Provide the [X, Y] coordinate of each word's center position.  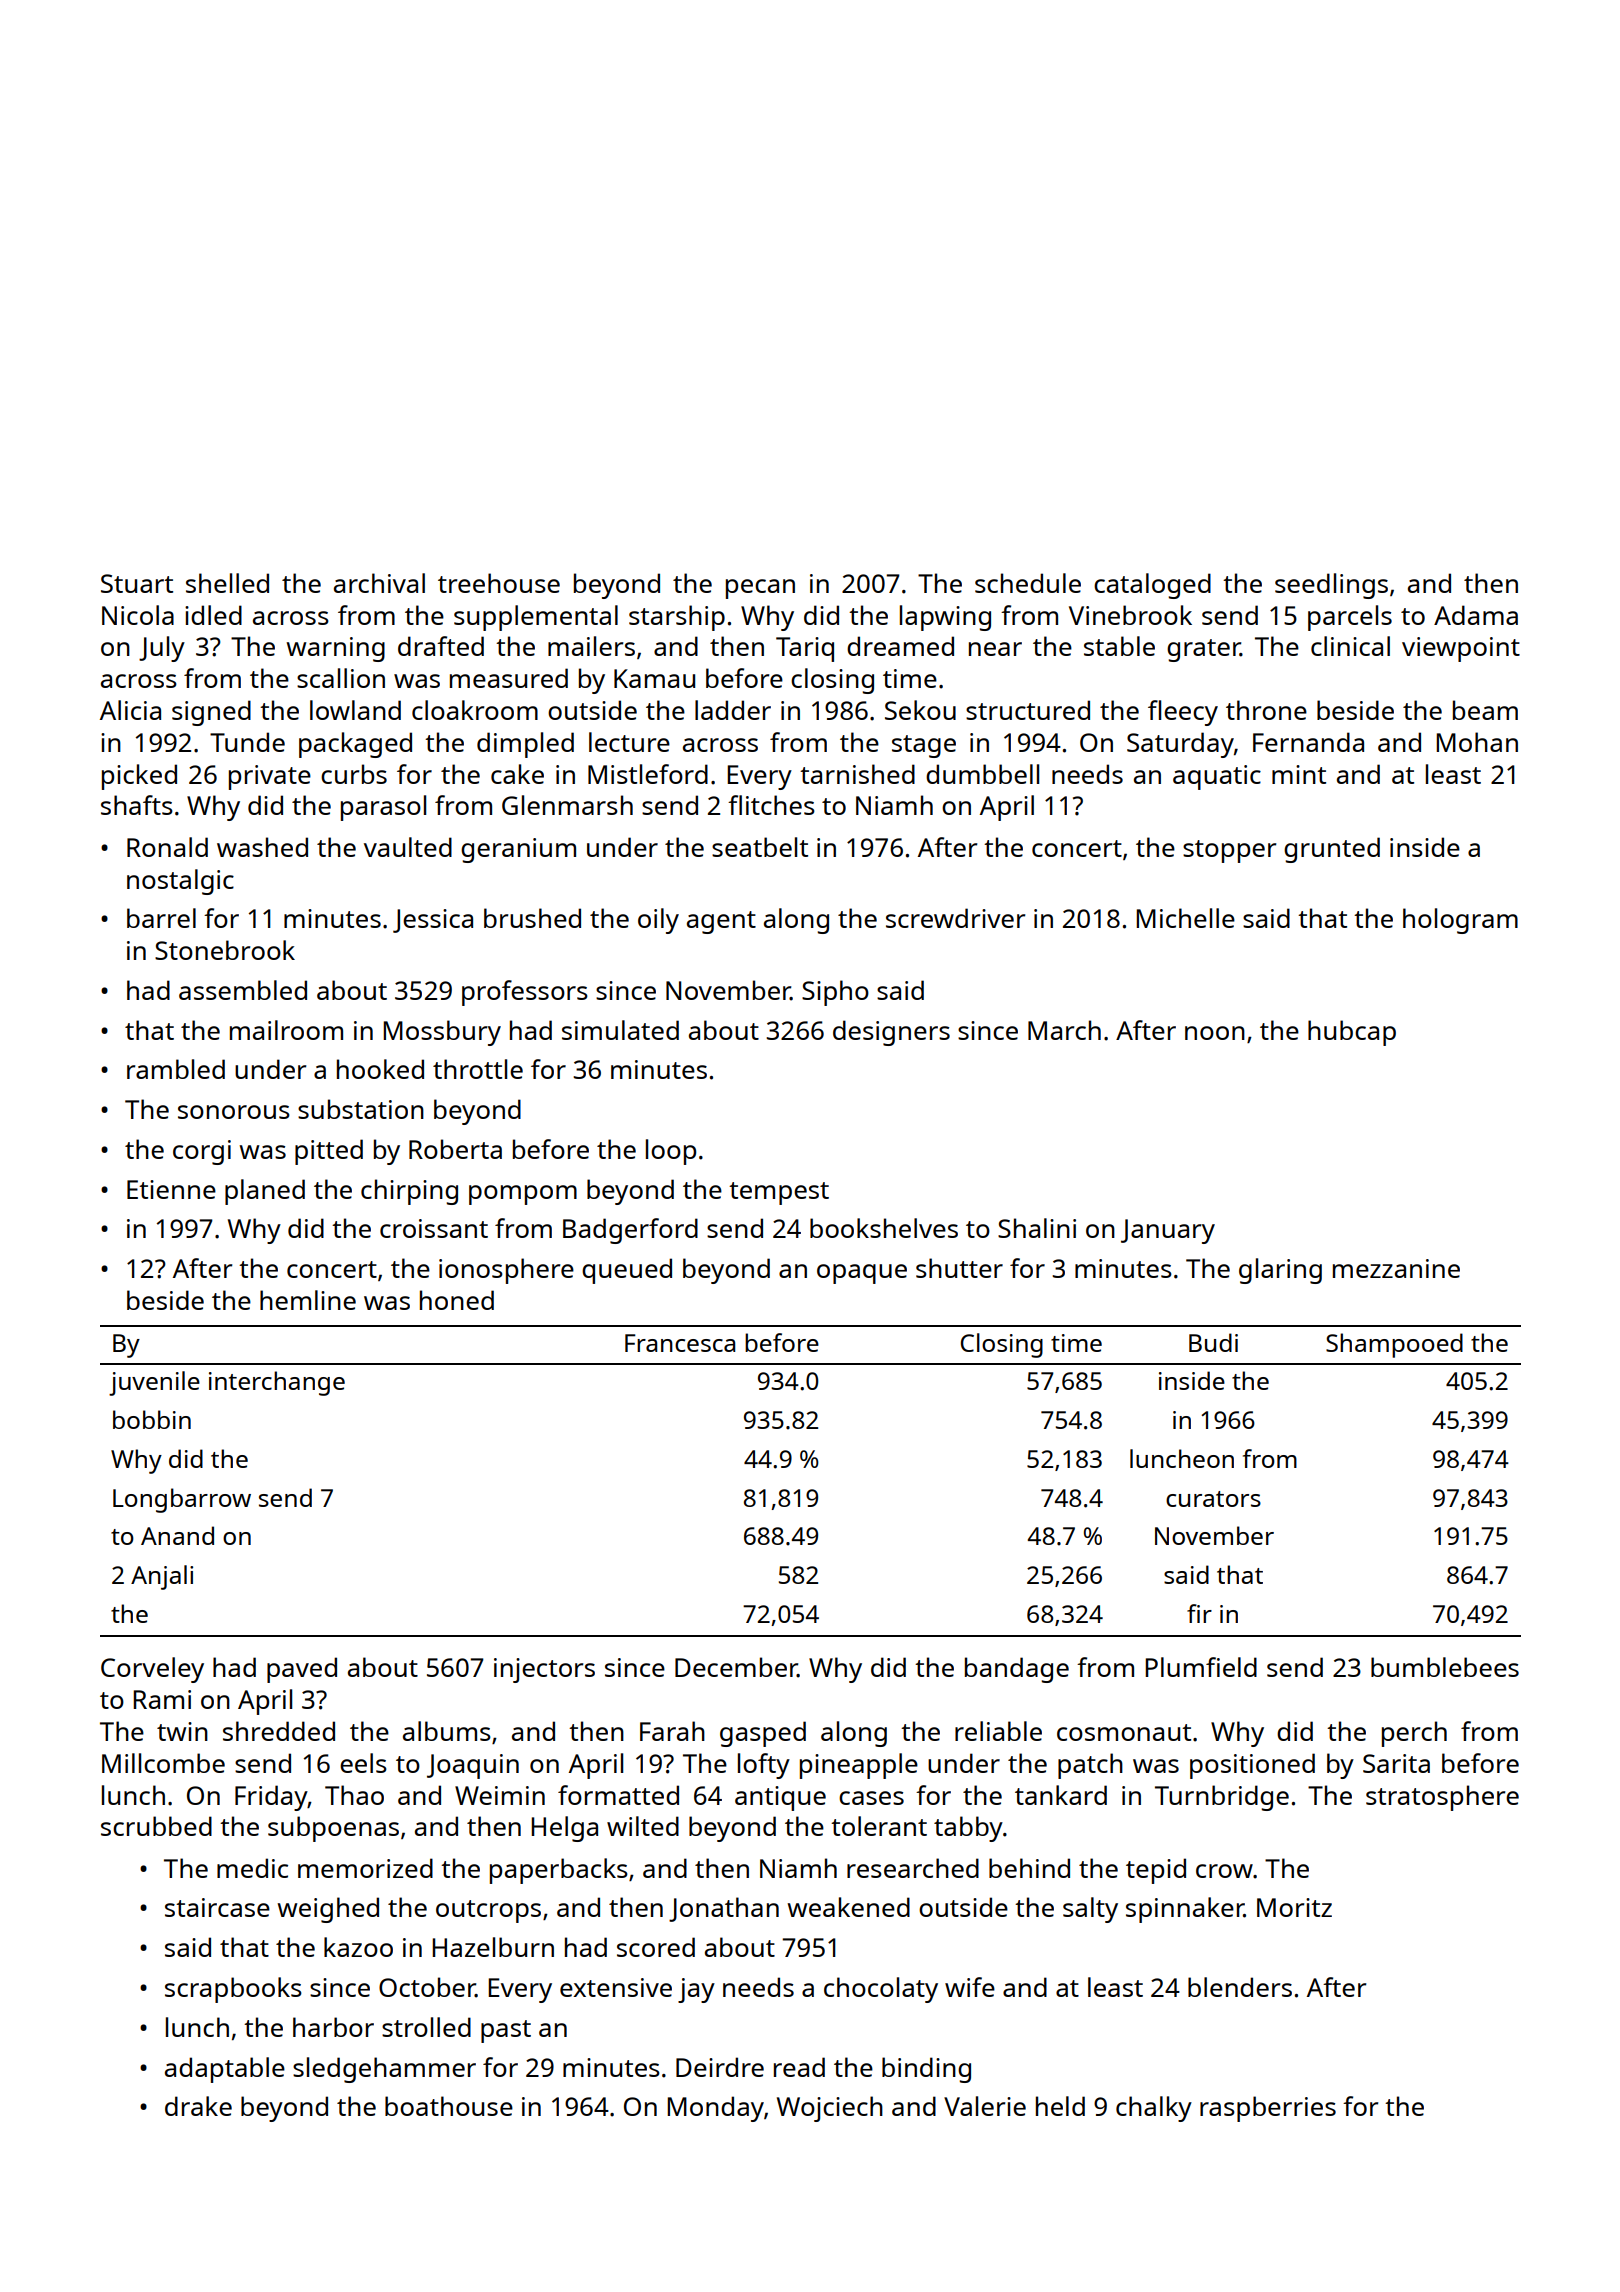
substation [361, 1109]
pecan [760, 589]
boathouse [449, 2106]
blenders [1240, 1987]
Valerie [985, 2106]
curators [1213, 1499]
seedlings [1331, 586]
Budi [1213, 1342]
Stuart [137, 583]
